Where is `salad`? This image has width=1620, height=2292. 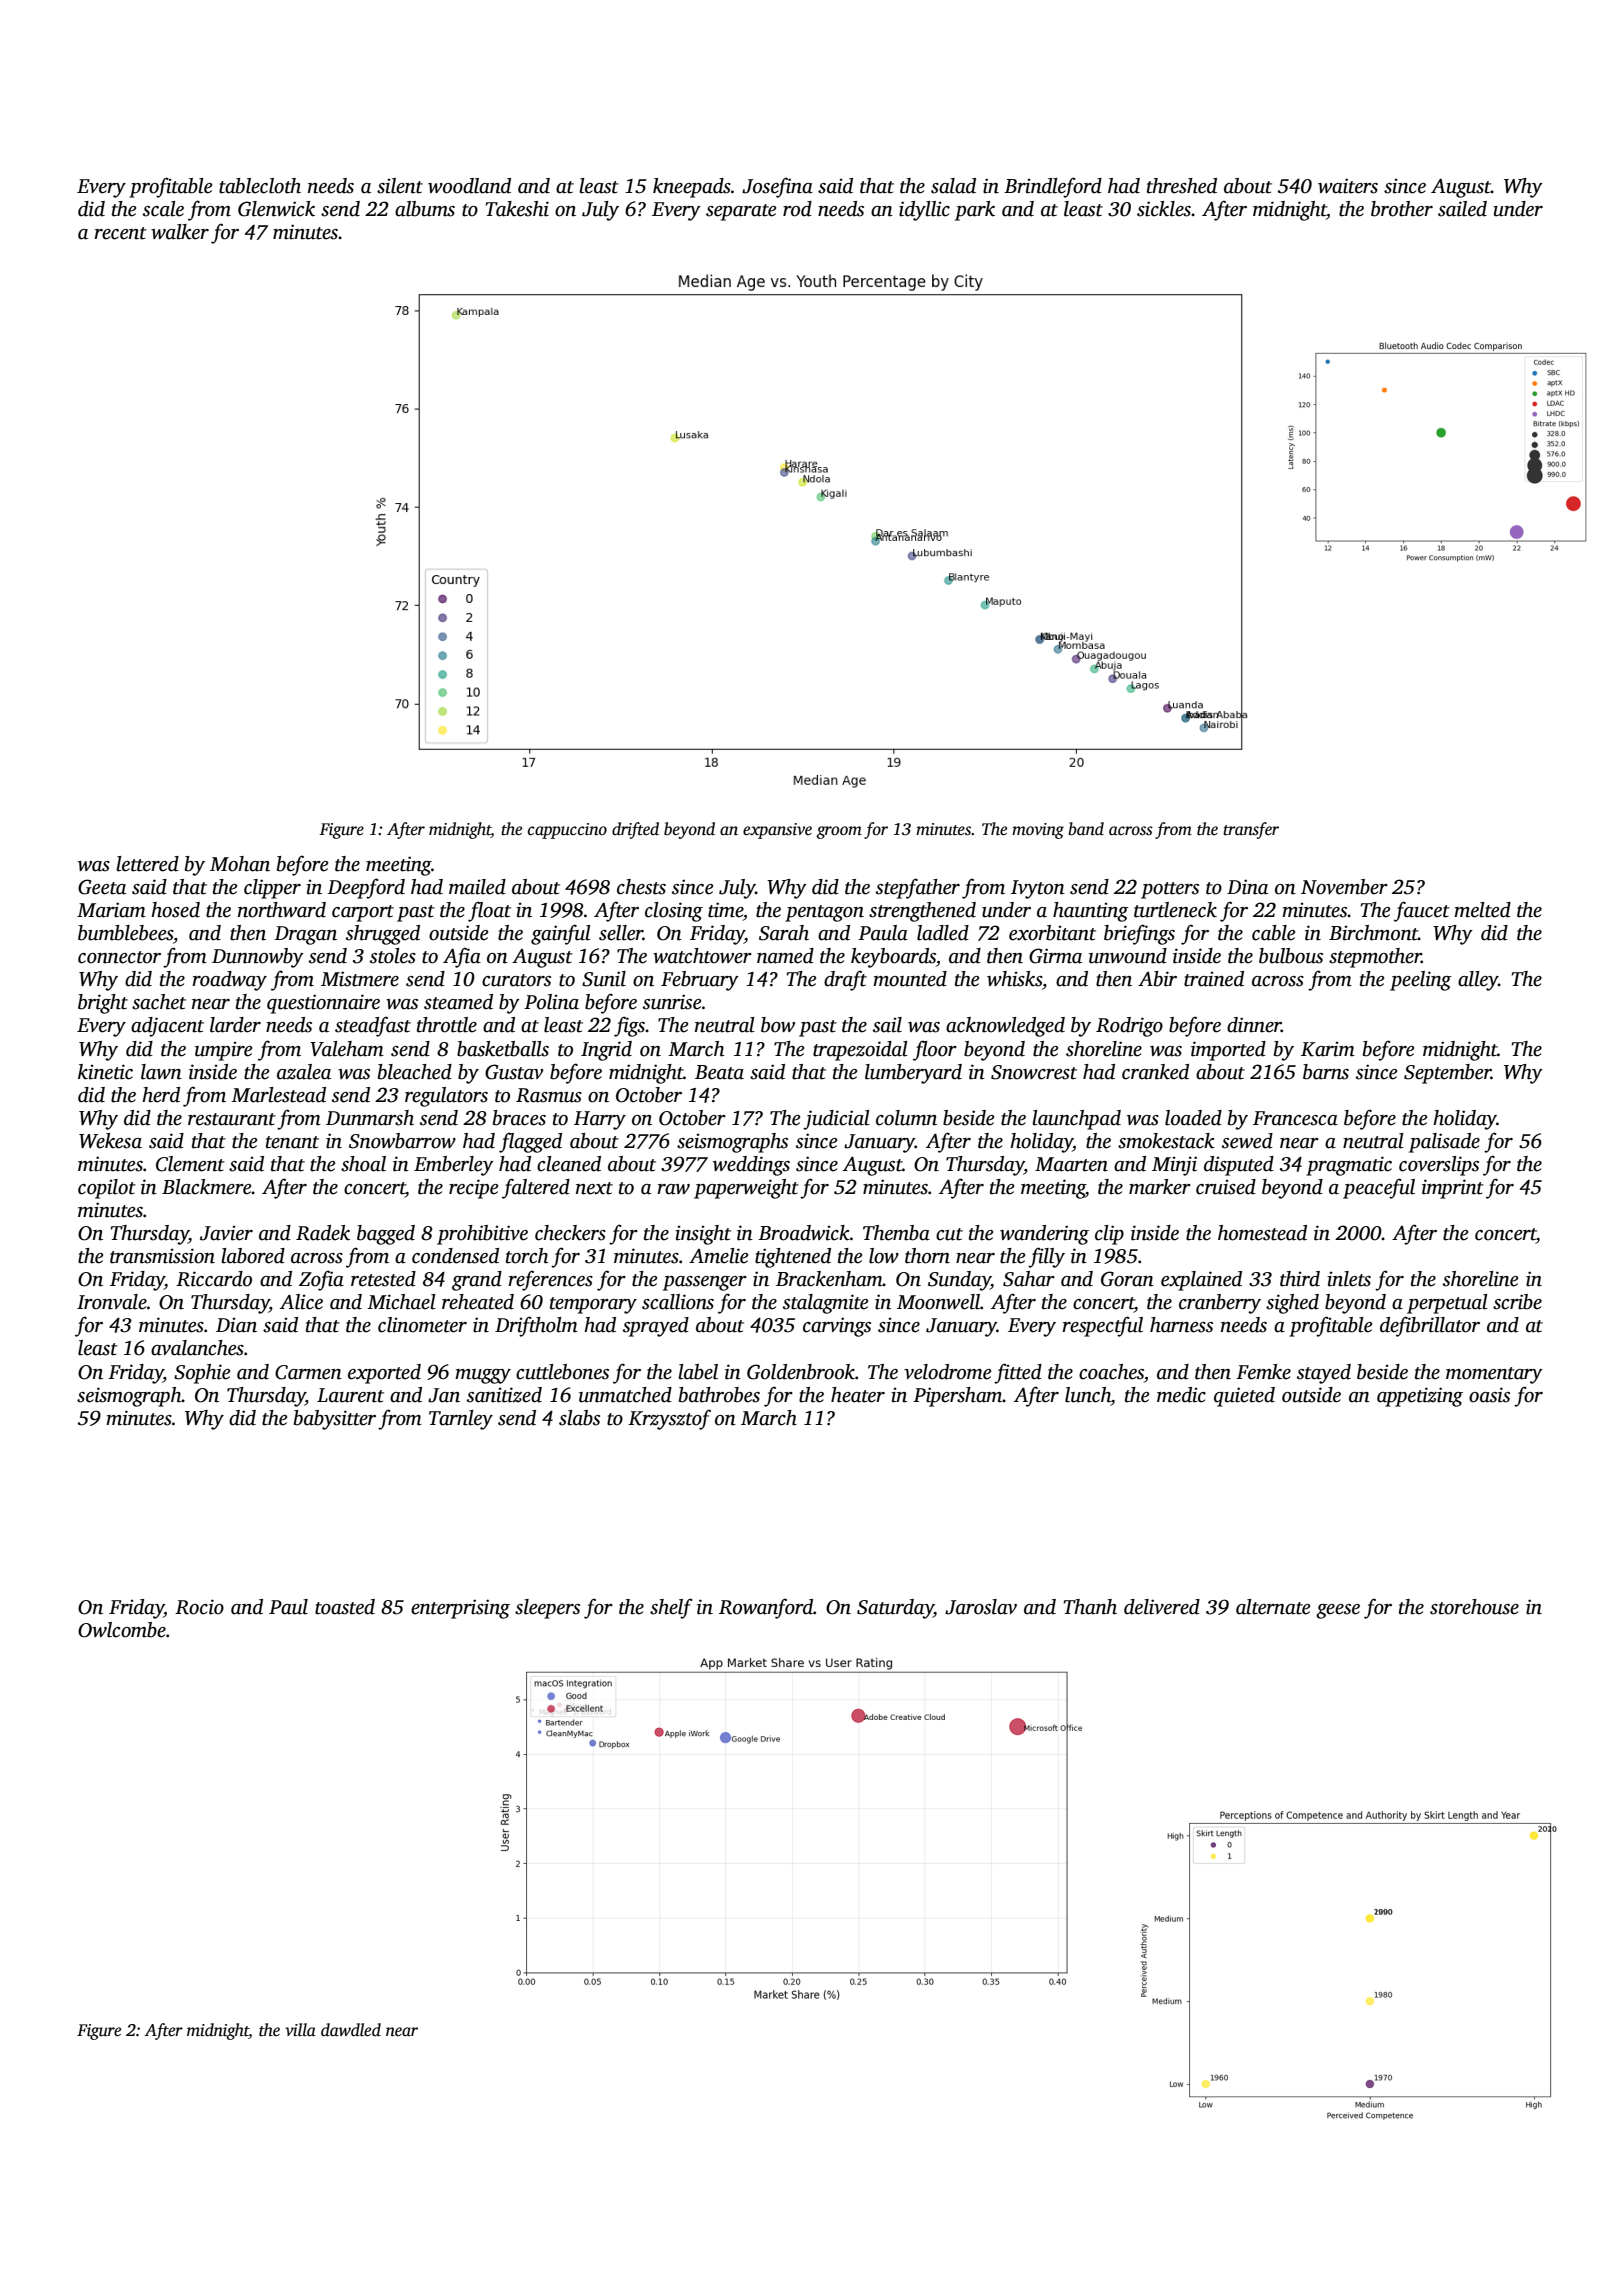 salad is located at coordinates (953, 186).
